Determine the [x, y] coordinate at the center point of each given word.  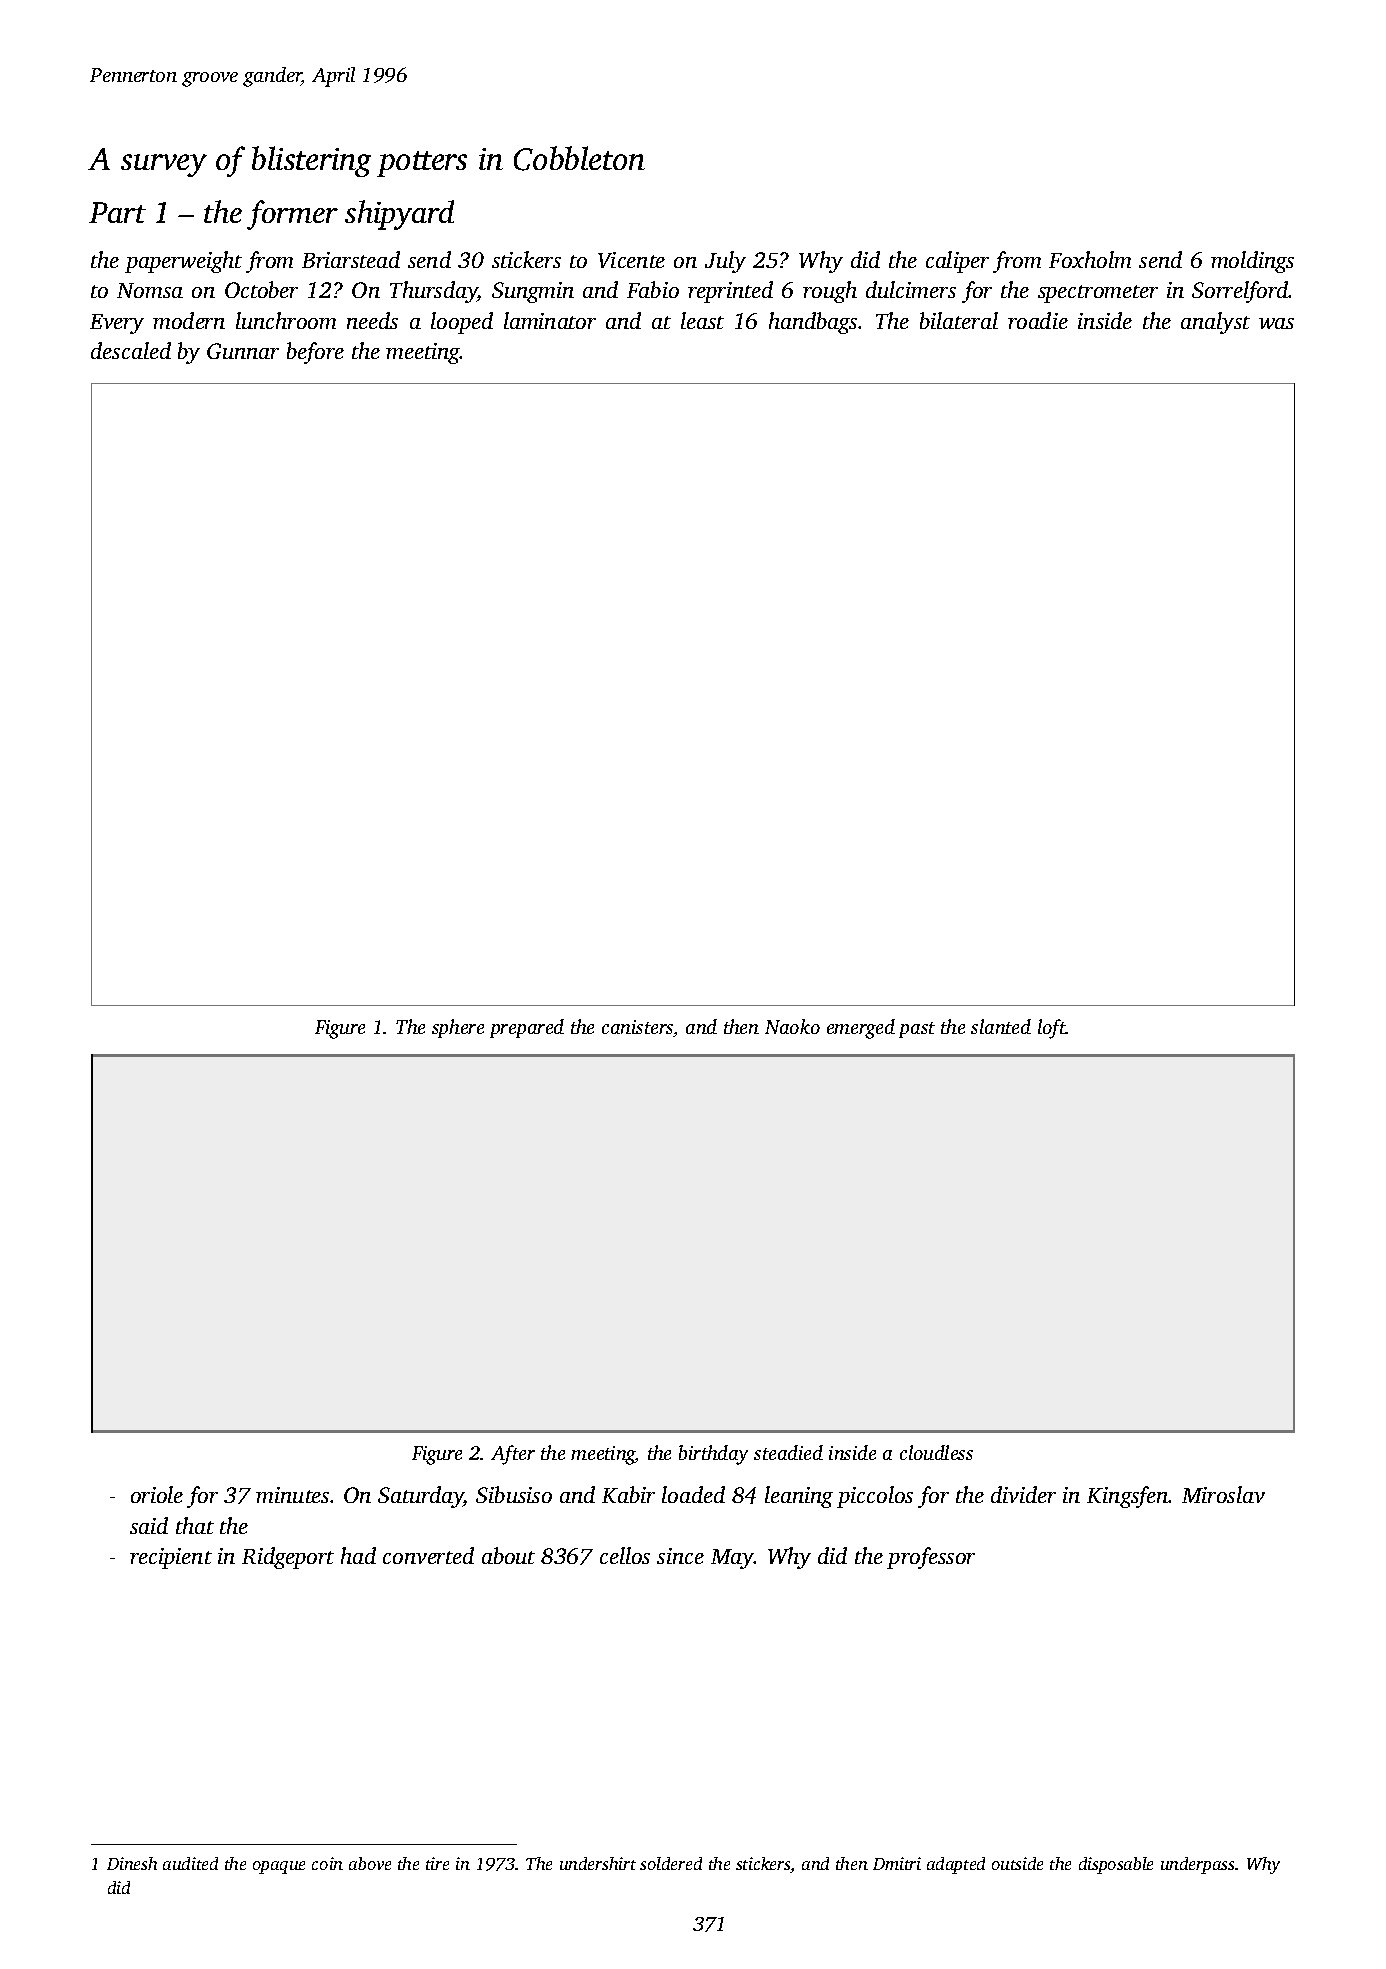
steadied [788, 1452]
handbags [813, 323]
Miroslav [1223, 1494]
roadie [1038, 320]
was [1276, 323]
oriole [157, 1494]
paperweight [183, 262]
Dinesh [132, 1863]
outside [1017, 1863]
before [315, 353]
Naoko [792, 1026]
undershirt [598, 1863]
